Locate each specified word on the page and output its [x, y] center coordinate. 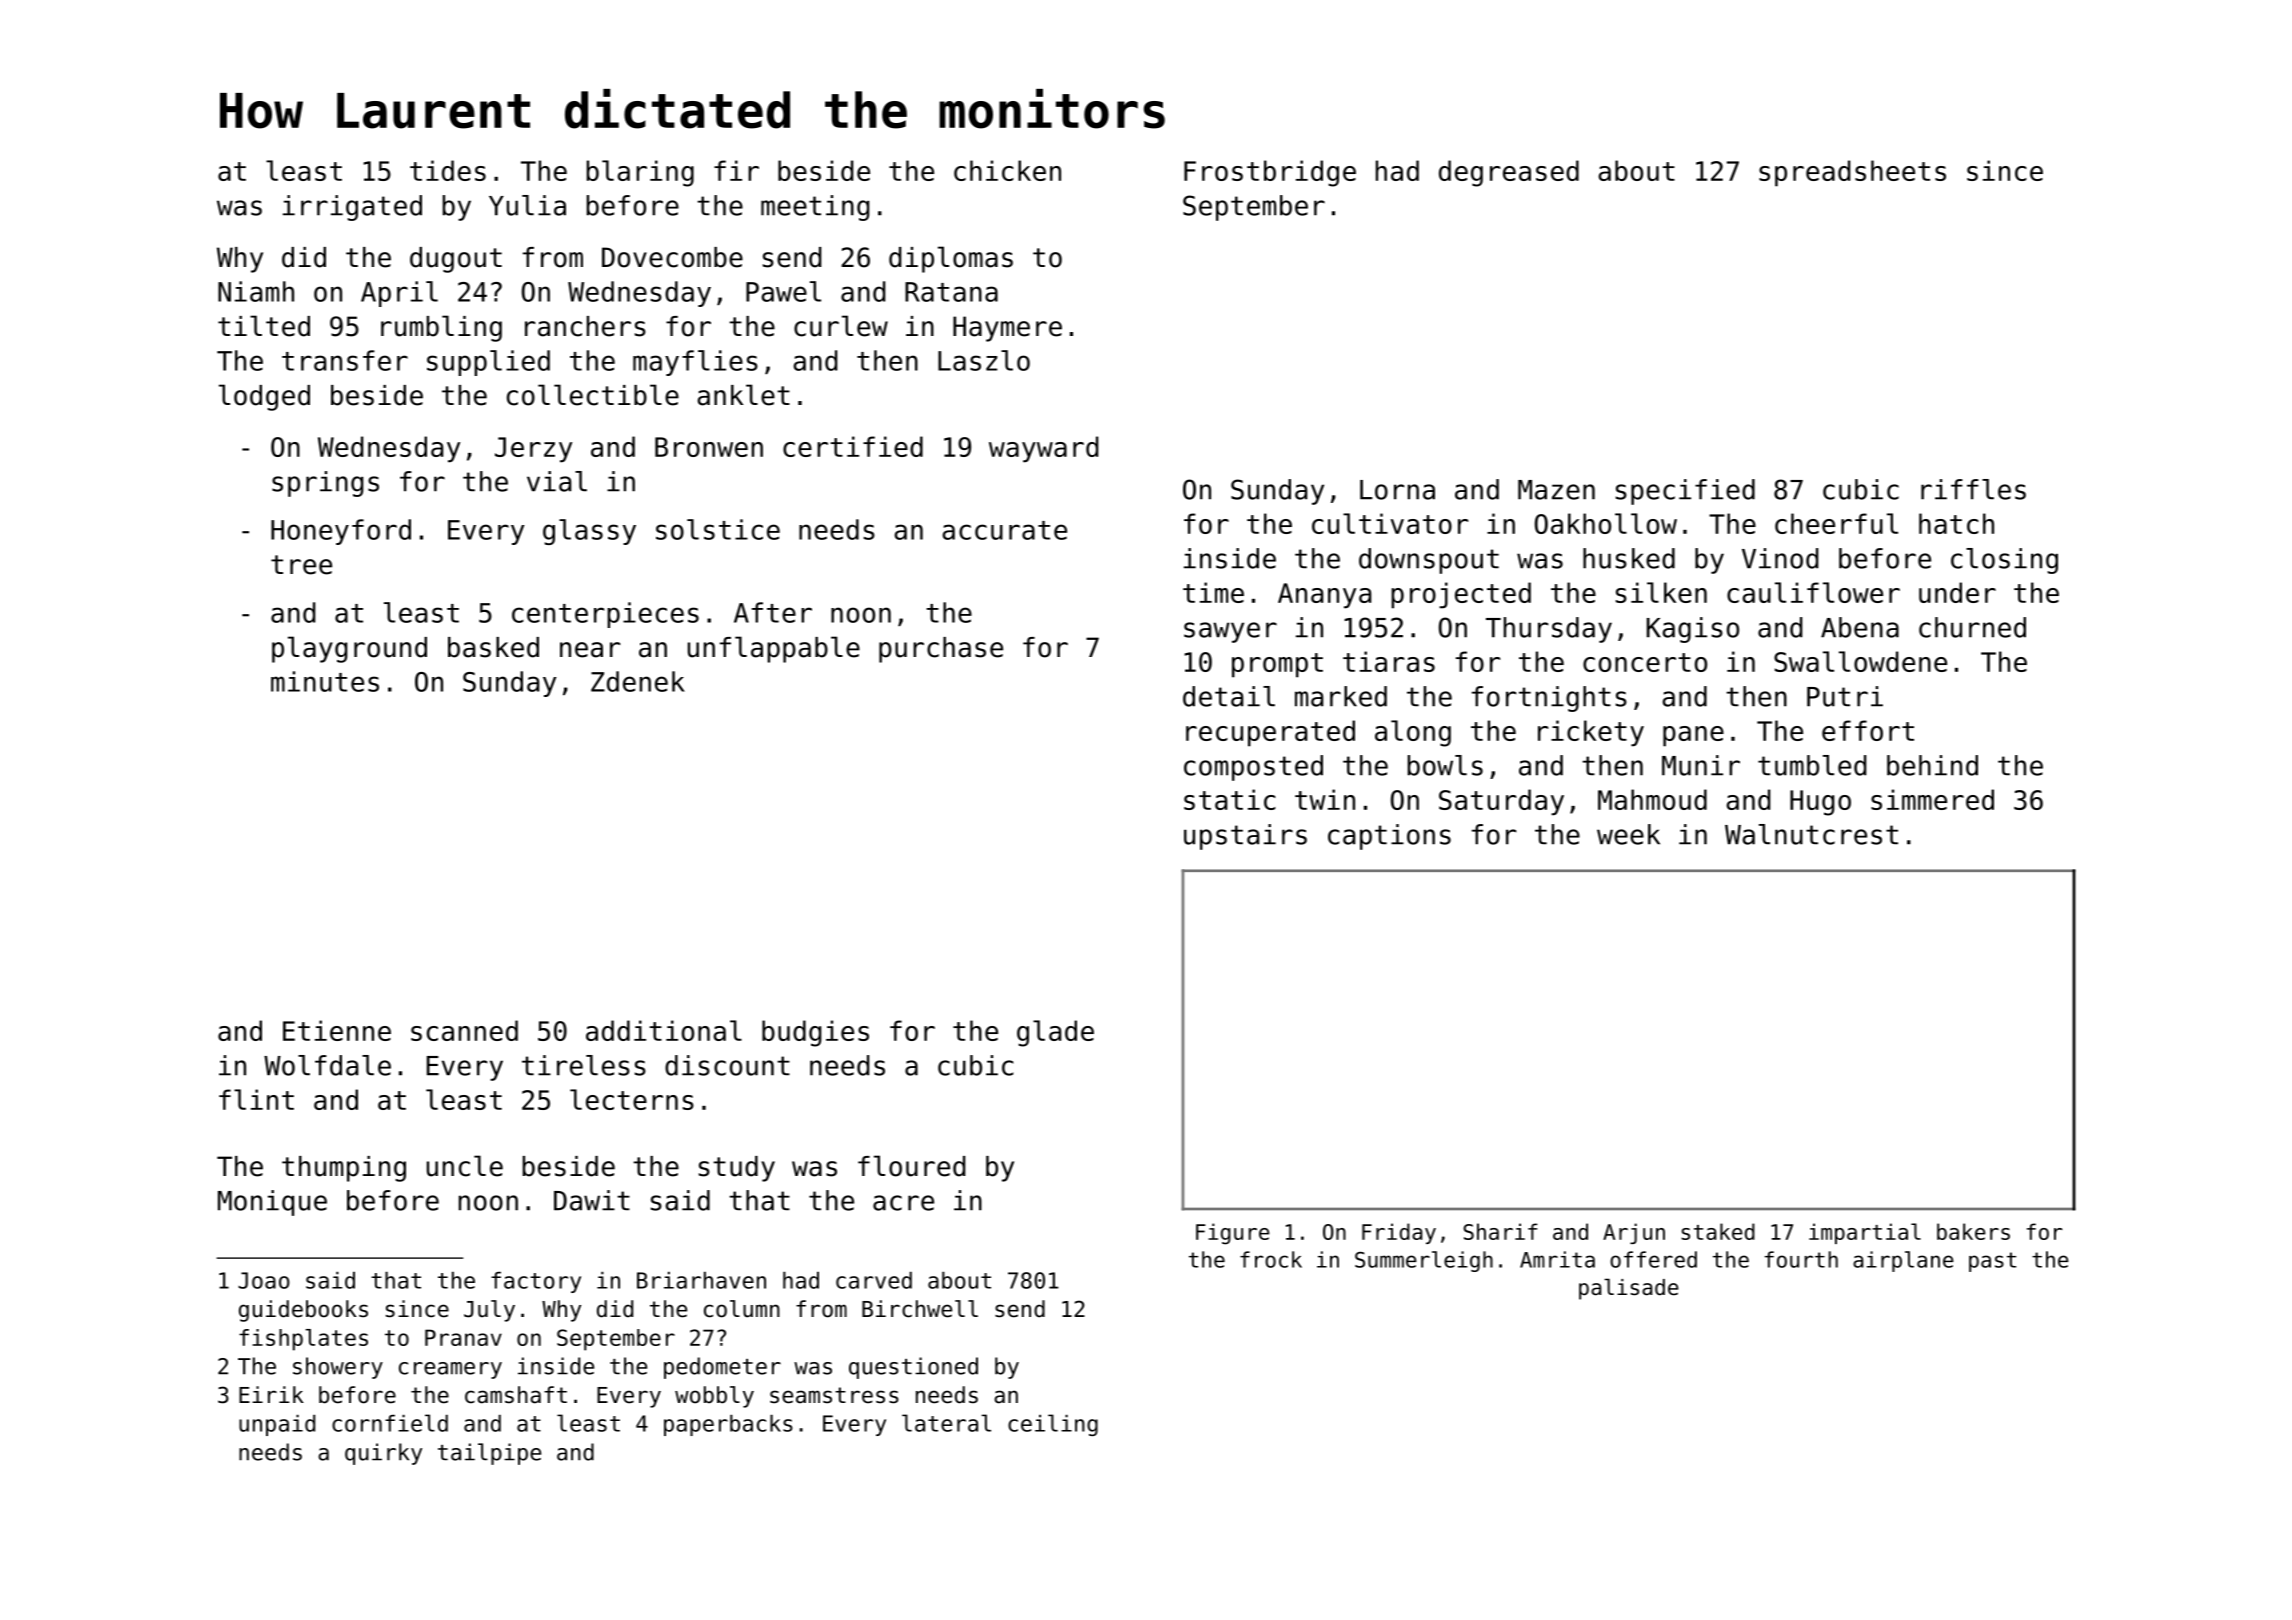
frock [1271, 1259]
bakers [1973, 1231]
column [742, 1309]
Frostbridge [1270, 173]
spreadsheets [1852, 173]
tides [448, 170]
